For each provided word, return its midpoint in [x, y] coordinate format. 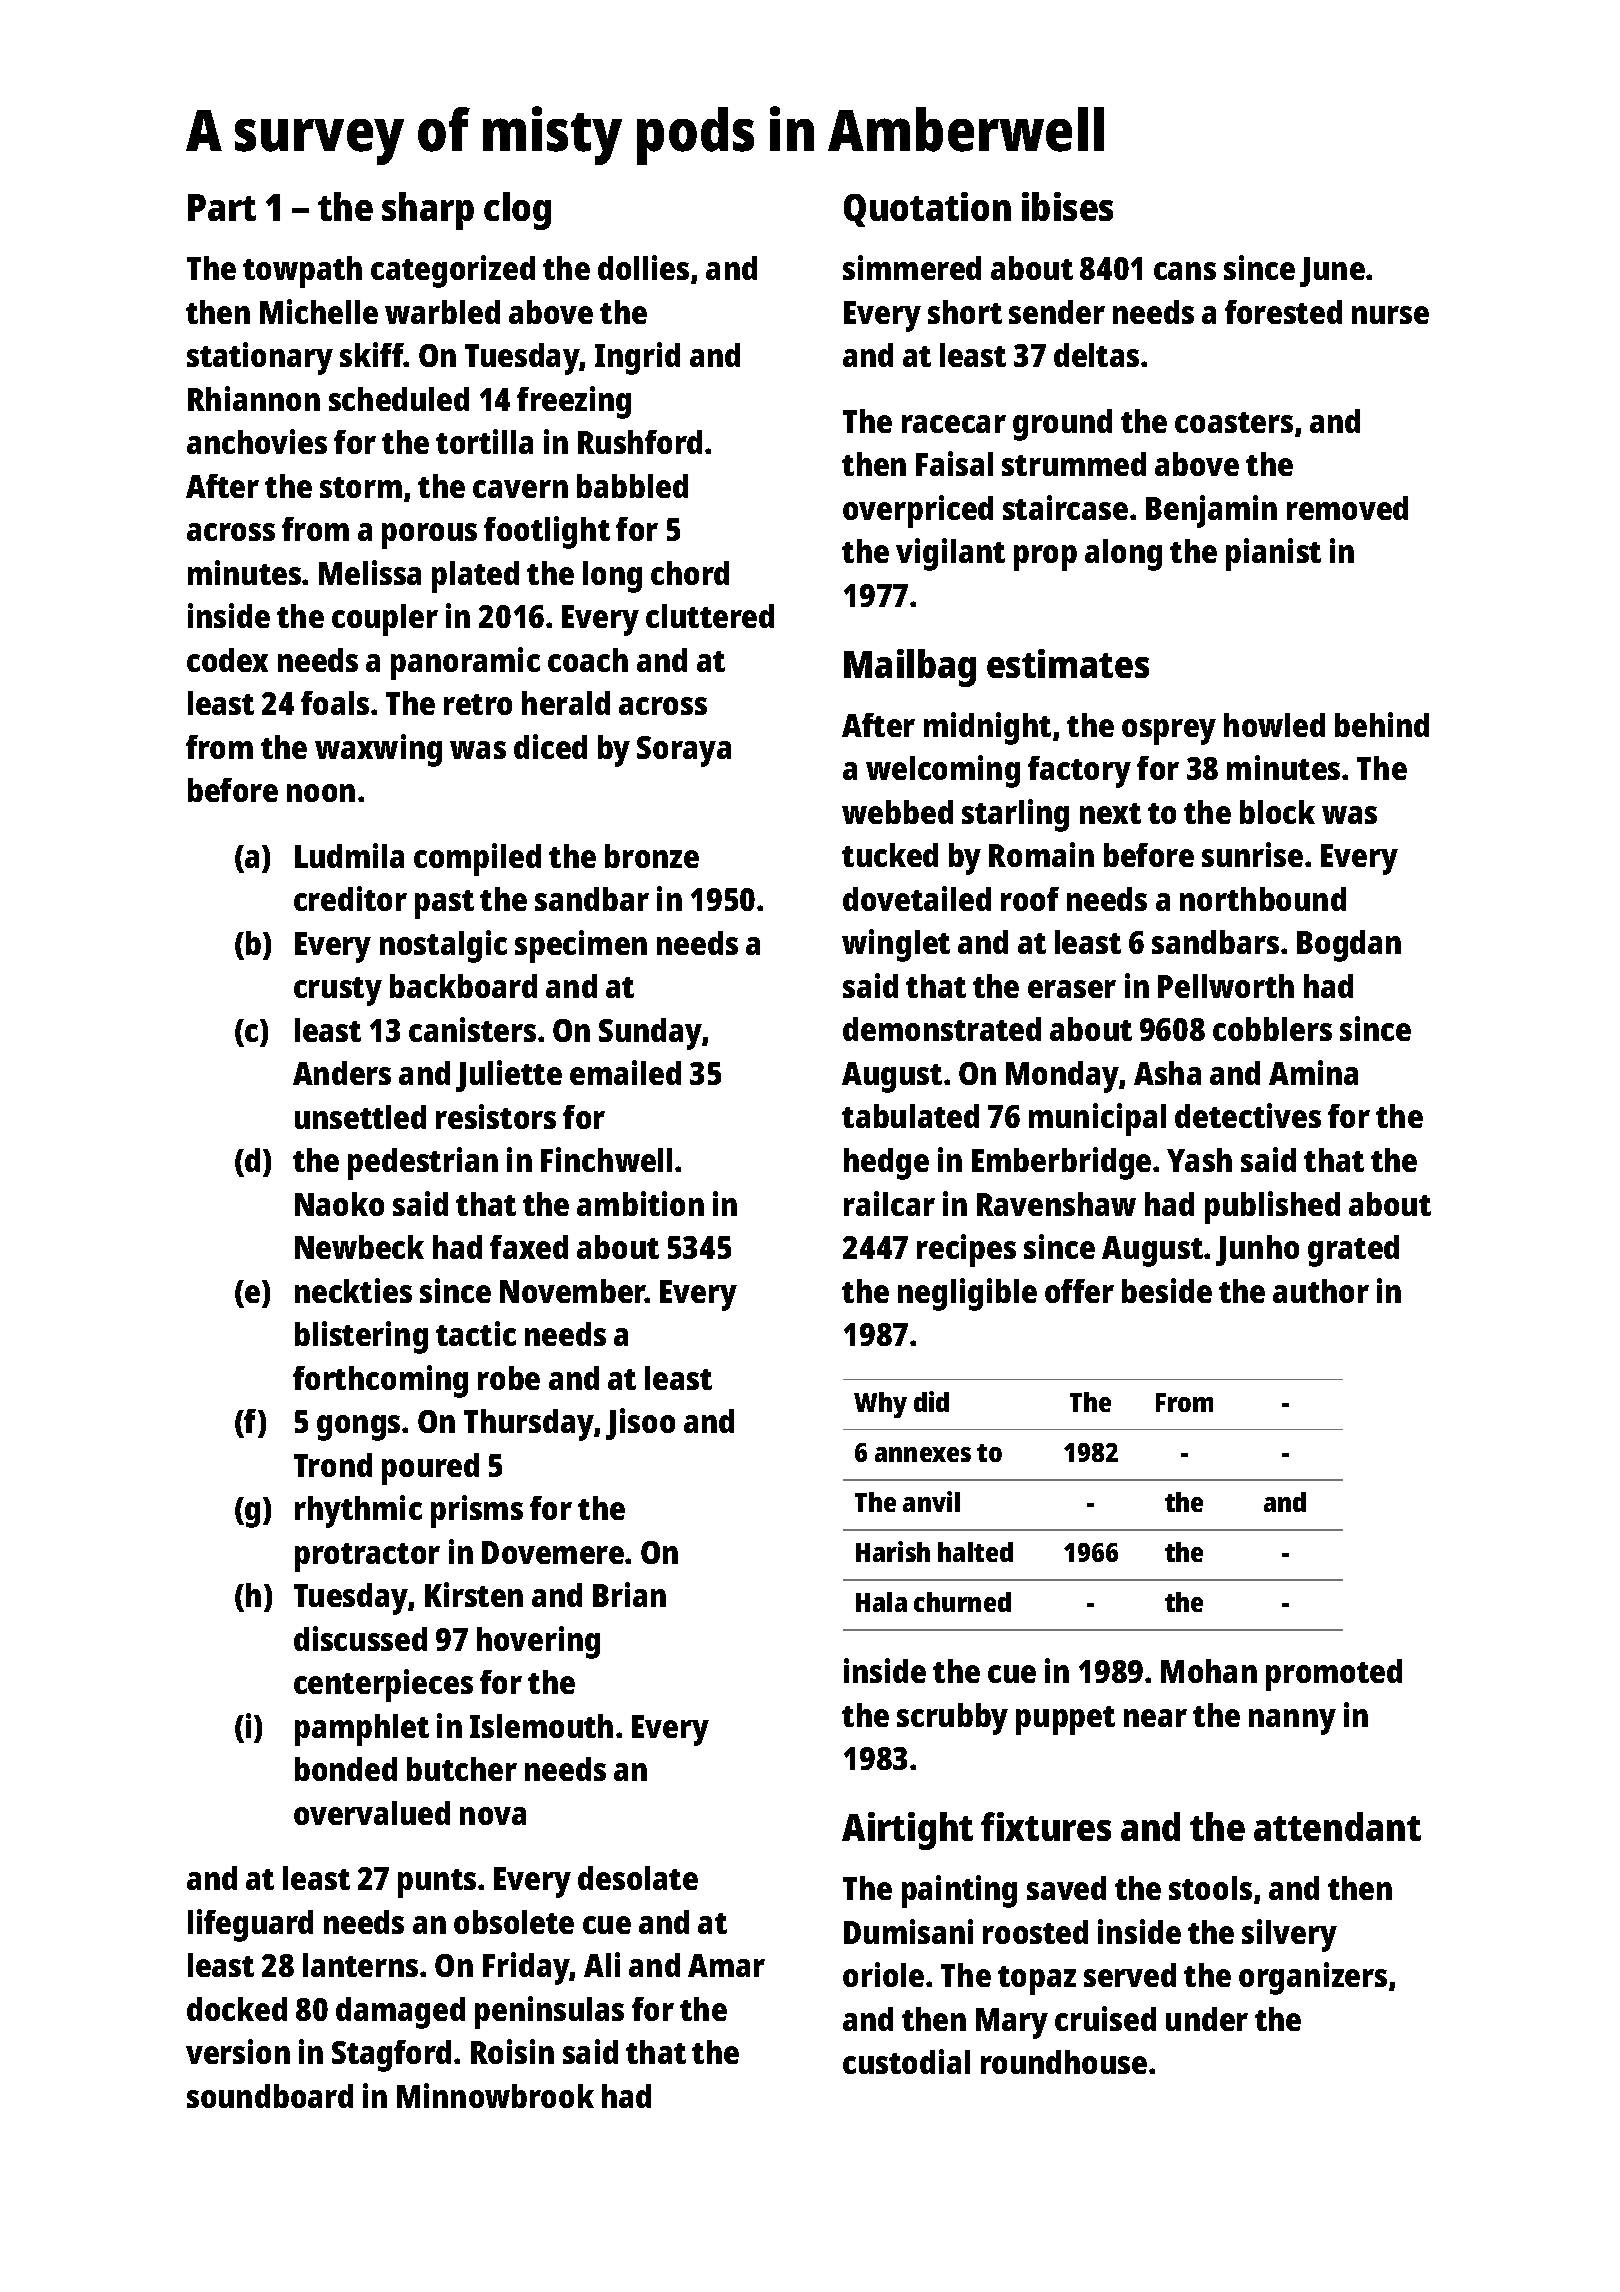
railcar [889, 1203]
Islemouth [541, 1726]
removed [1347, 508]
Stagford [391, 2056]
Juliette [509, 1076]
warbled [442, 312]
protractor [367, 1557]
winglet [896, 945]
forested [1283, 312]
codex [227, 660]
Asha [1167, 1073]
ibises [1067, 206]
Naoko [339, 1204]
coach [588, 660]
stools [1210, 1888]
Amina [1313, 1072]
